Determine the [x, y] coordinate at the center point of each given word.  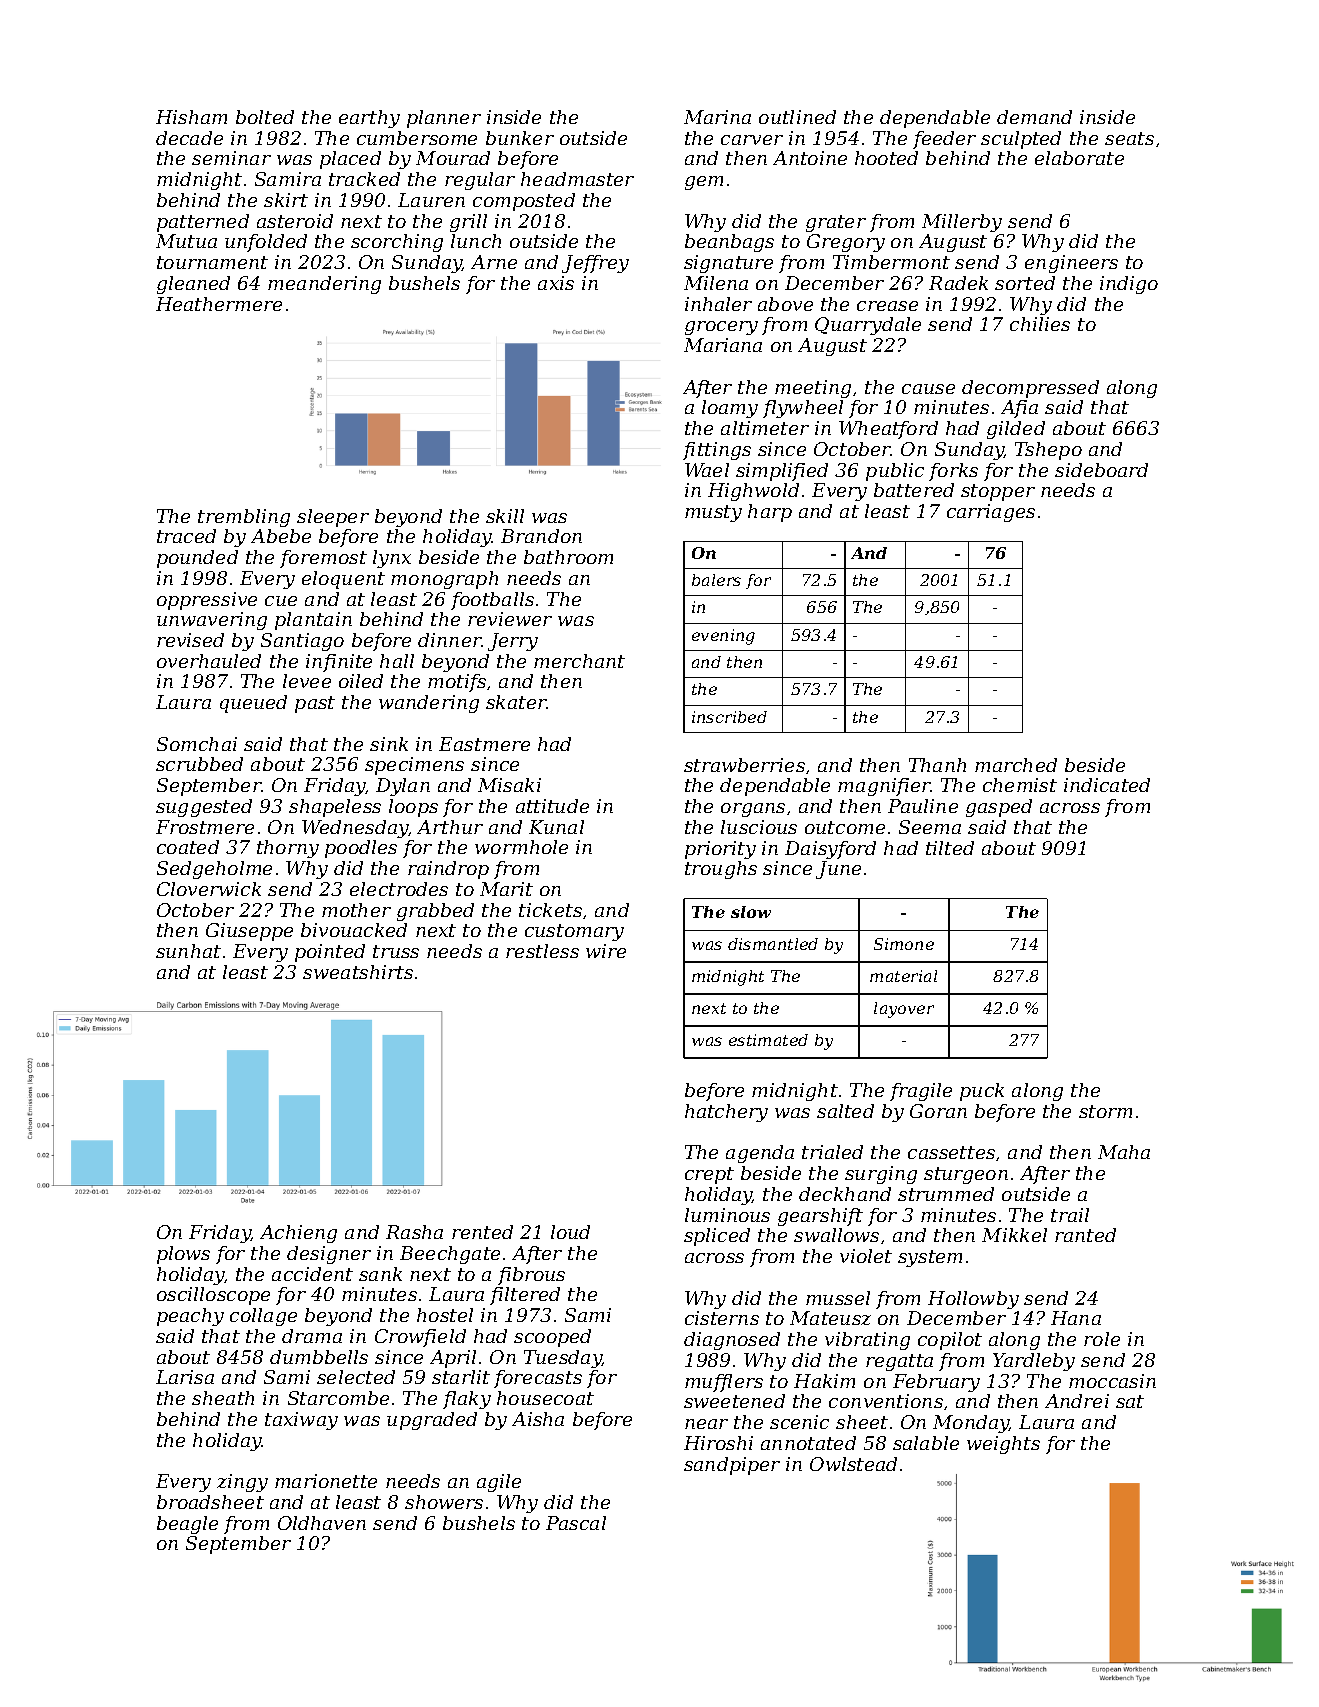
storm [1105, 1111]
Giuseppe [249, 932]
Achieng [298, 1234]
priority [720, 850]
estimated [768, 1040]
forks [953, 472]
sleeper [333, 518]
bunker [520, 138]
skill [505, 516]
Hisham [191, 117]
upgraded [432, 1421]
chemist [1020, 785]
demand [1034, 117]
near [706, 1424]
